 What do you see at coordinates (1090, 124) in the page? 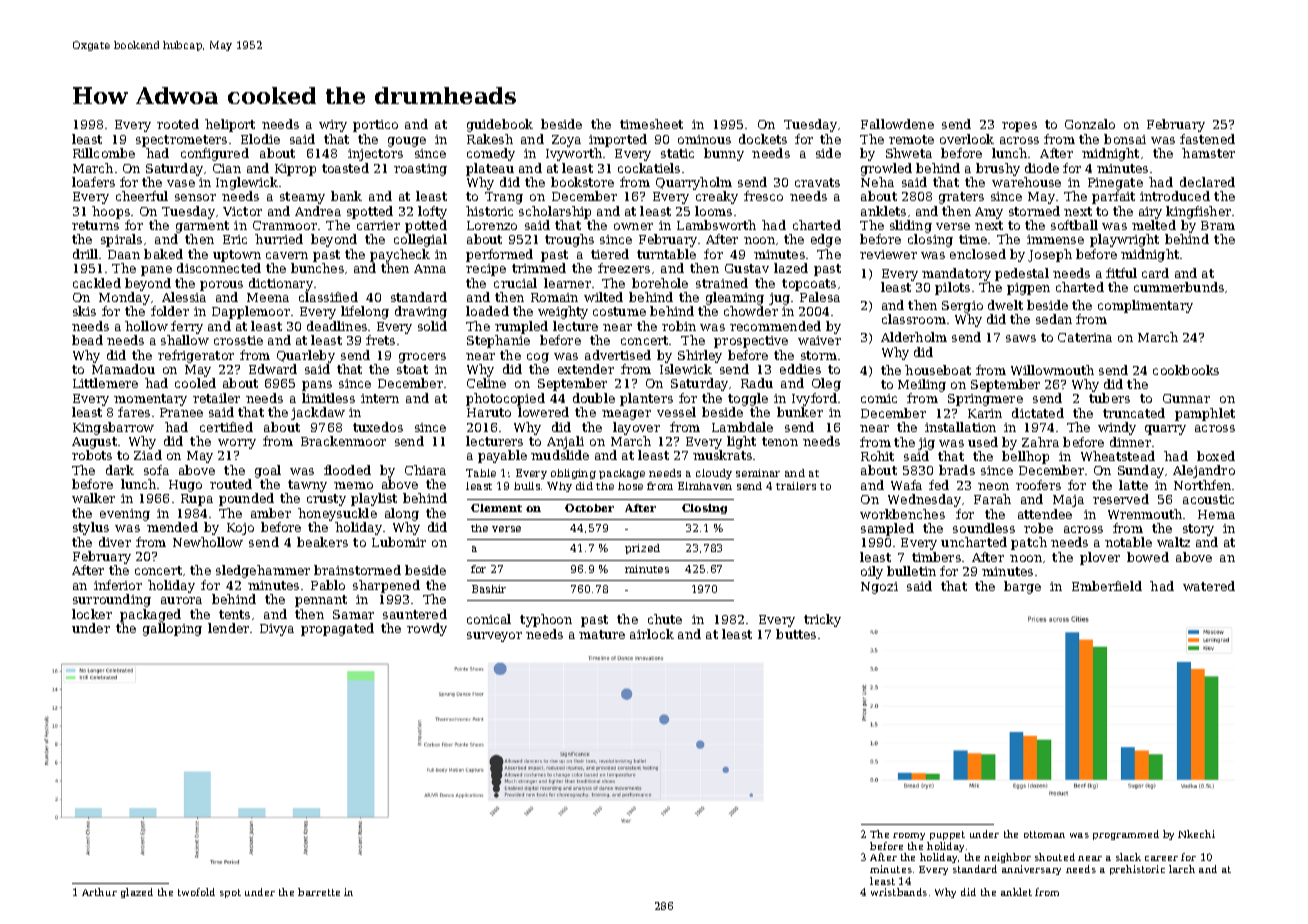
I see `Gonzalo` at bounding box center [1090, 124].
